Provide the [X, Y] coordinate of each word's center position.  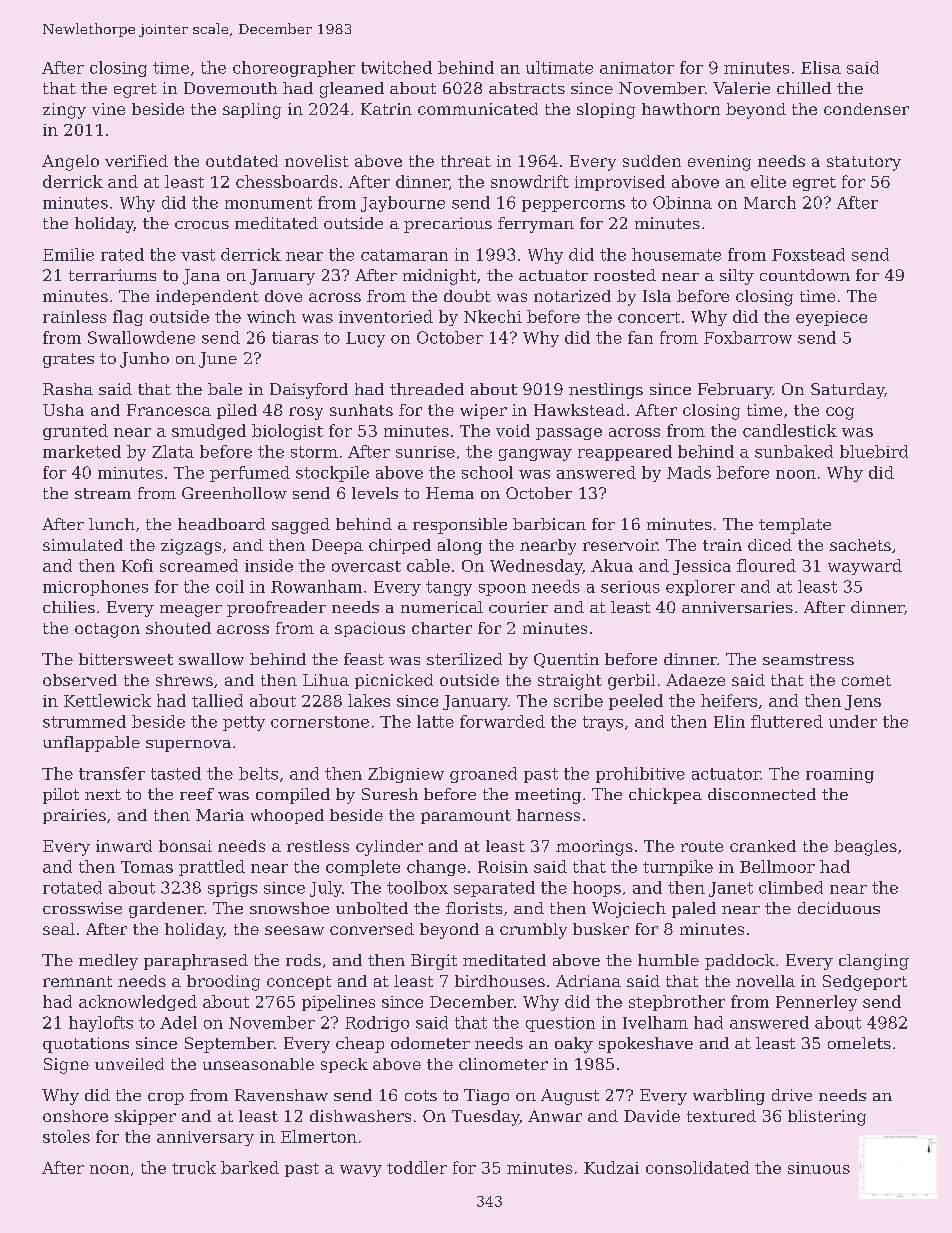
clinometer [503, 1064]
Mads [689, 472]
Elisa [821, 67]
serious [630, 587]
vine [108, 109]
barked [250, 1167]
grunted [75, 432]
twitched [396, 67]
